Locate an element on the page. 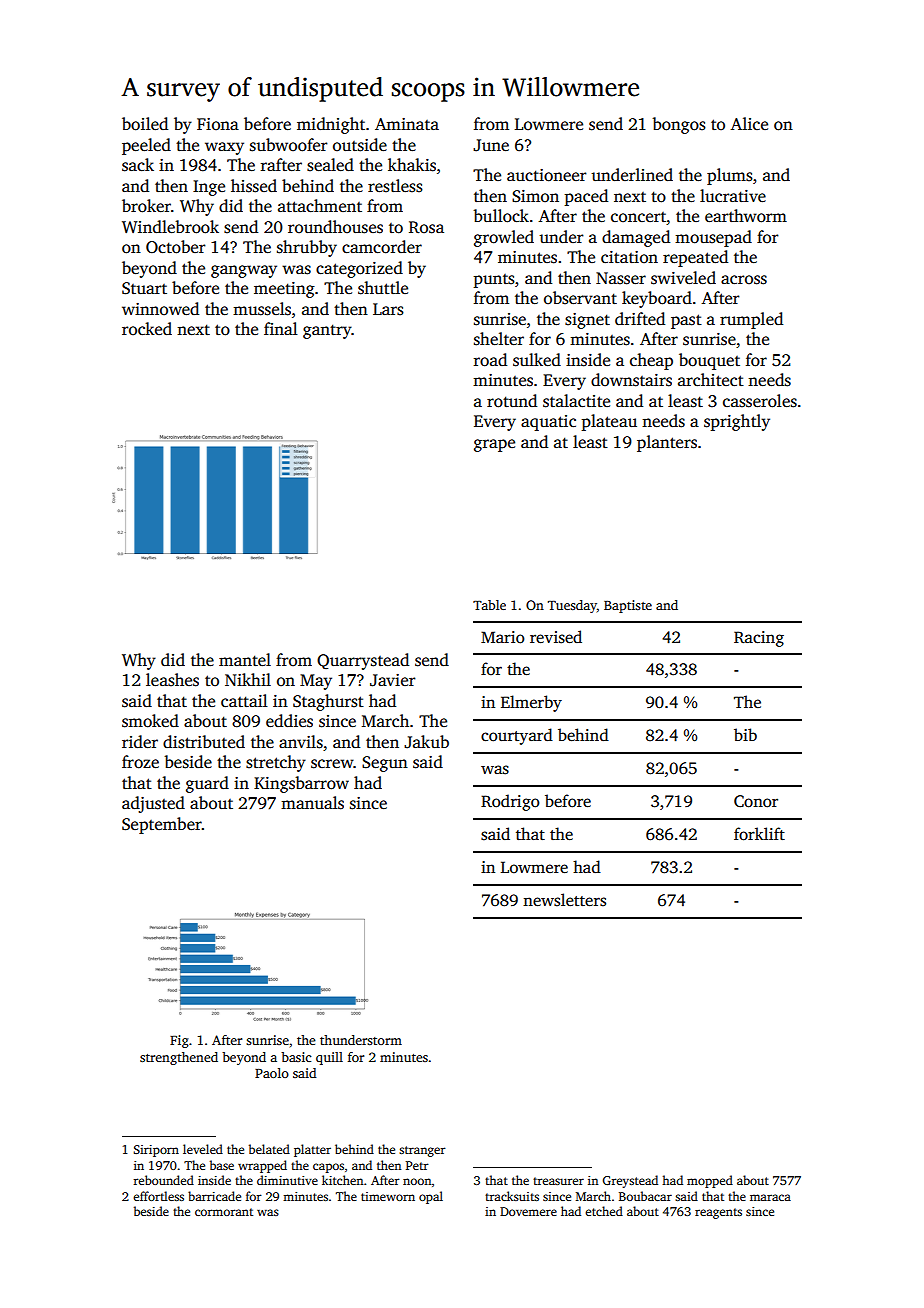  Alice is located at coordinates (749, 123).
